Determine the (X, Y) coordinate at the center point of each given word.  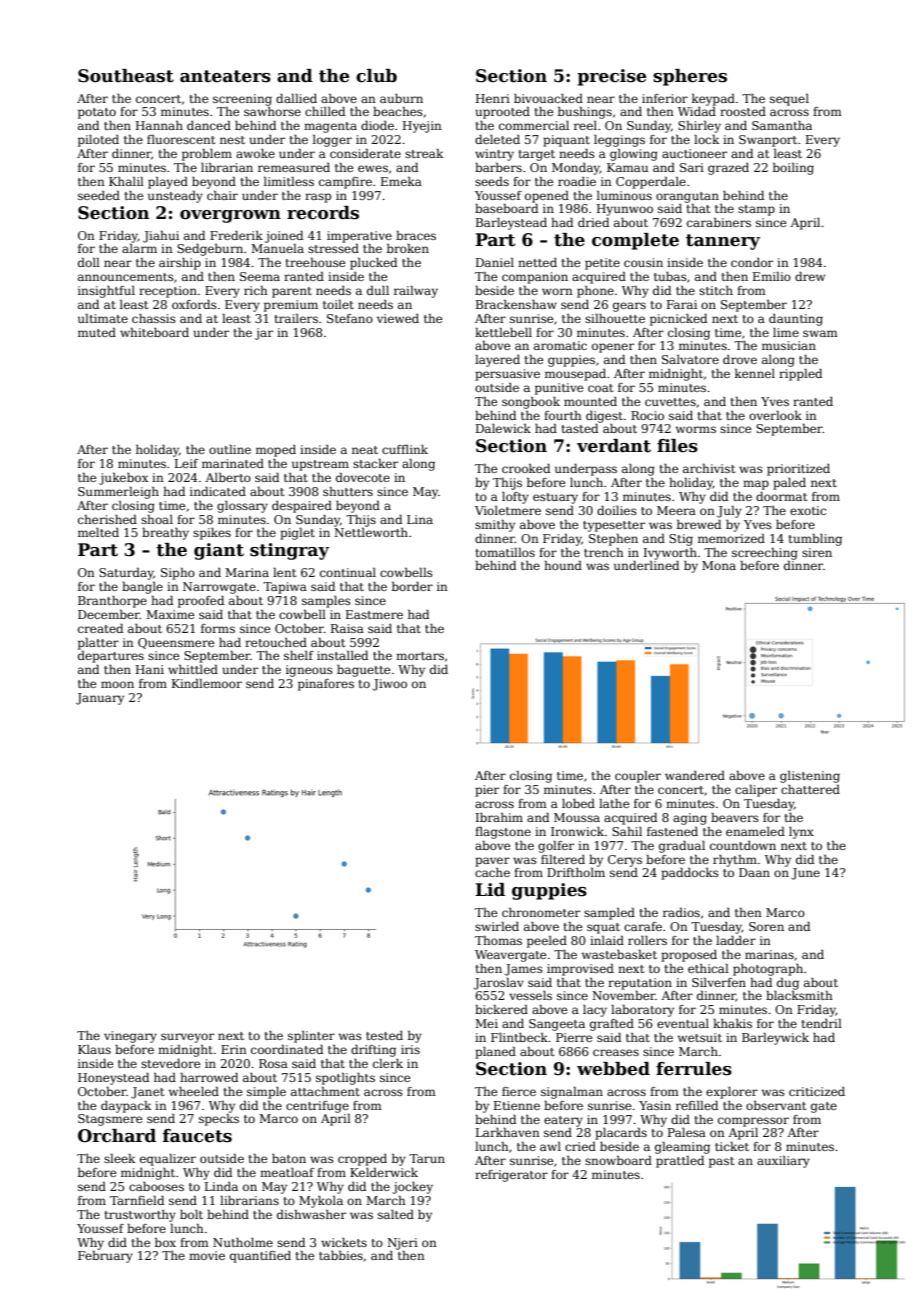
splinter (311, 1037)
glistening (810, 777)
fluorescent (181, 139)
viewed (398, 318)
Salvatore (690, 359)
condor (752, 262)
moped (276, 451)
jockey (412, 1188)
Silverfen (719, 982)
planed (495, 1053)
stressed (333, 248)
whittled (193, 669)
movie (207, 1255)
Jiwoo (390, 685)
